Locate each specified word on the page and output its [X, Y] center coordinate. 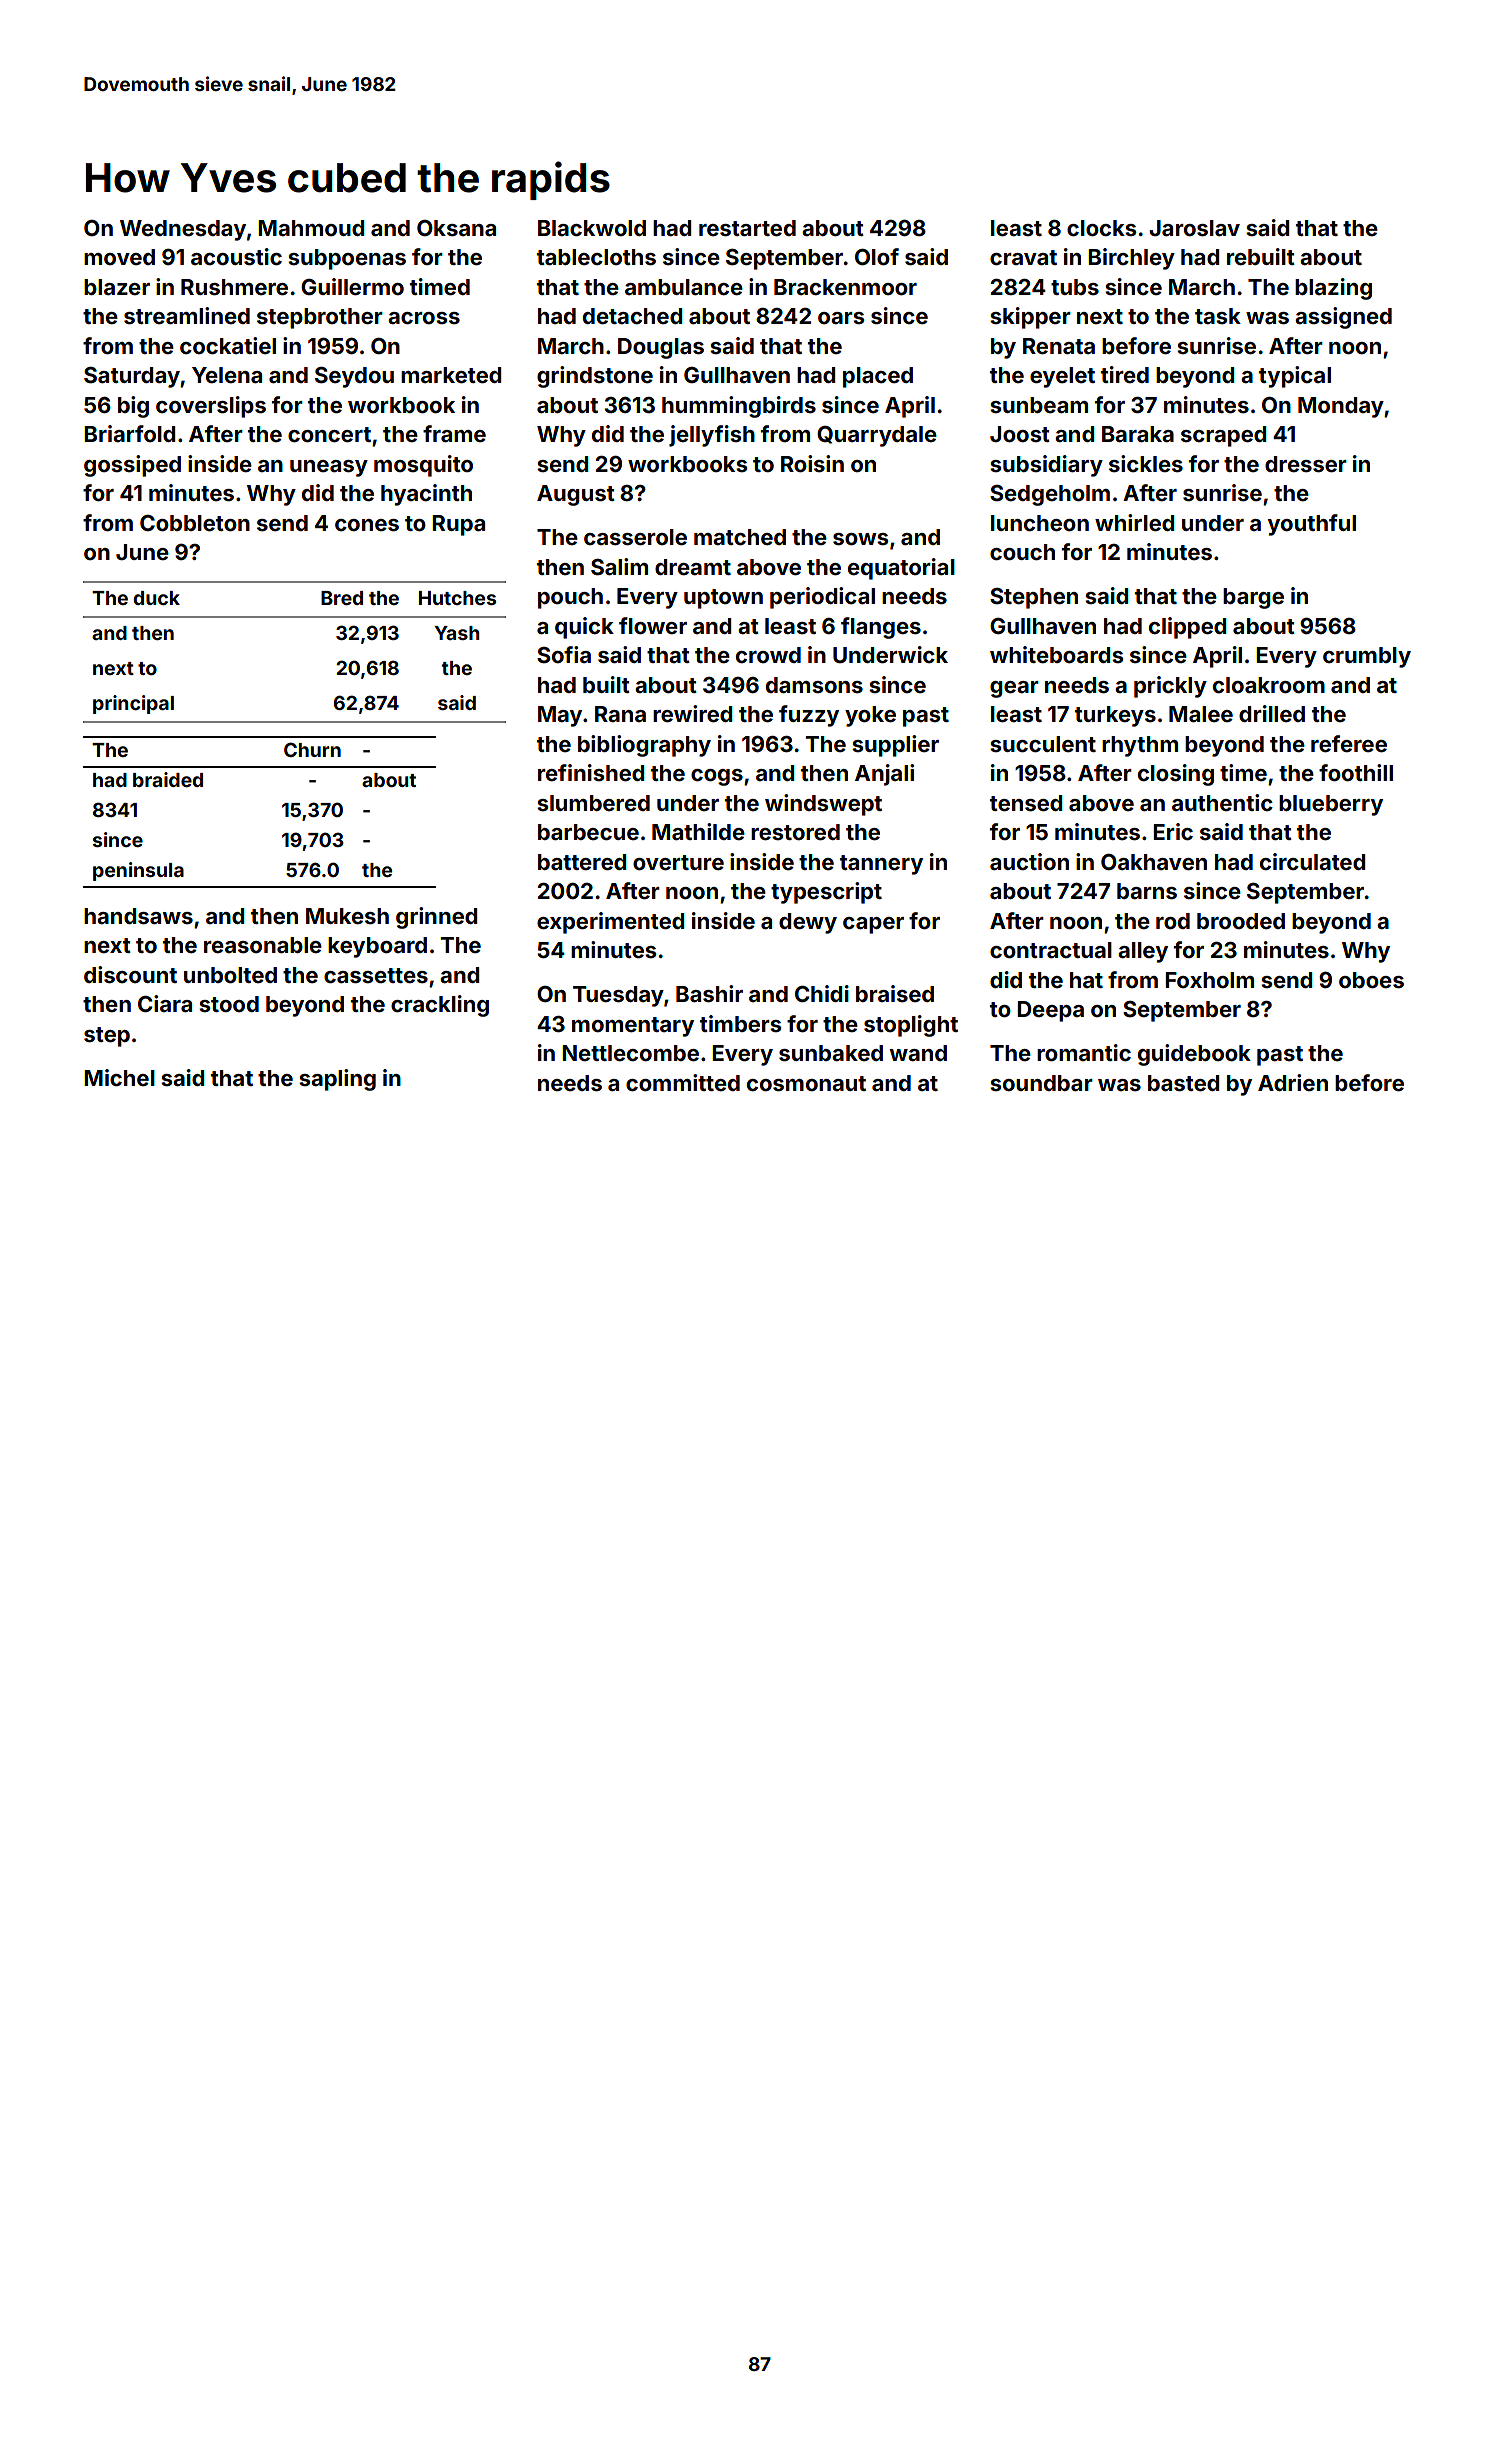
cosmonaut [806, 1083]
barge [1253, 598]
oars [841, 318]
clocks [1101, 228]
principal [133, 704]
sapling [337, 1080]
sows [860, 539]
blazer [117, 287]
